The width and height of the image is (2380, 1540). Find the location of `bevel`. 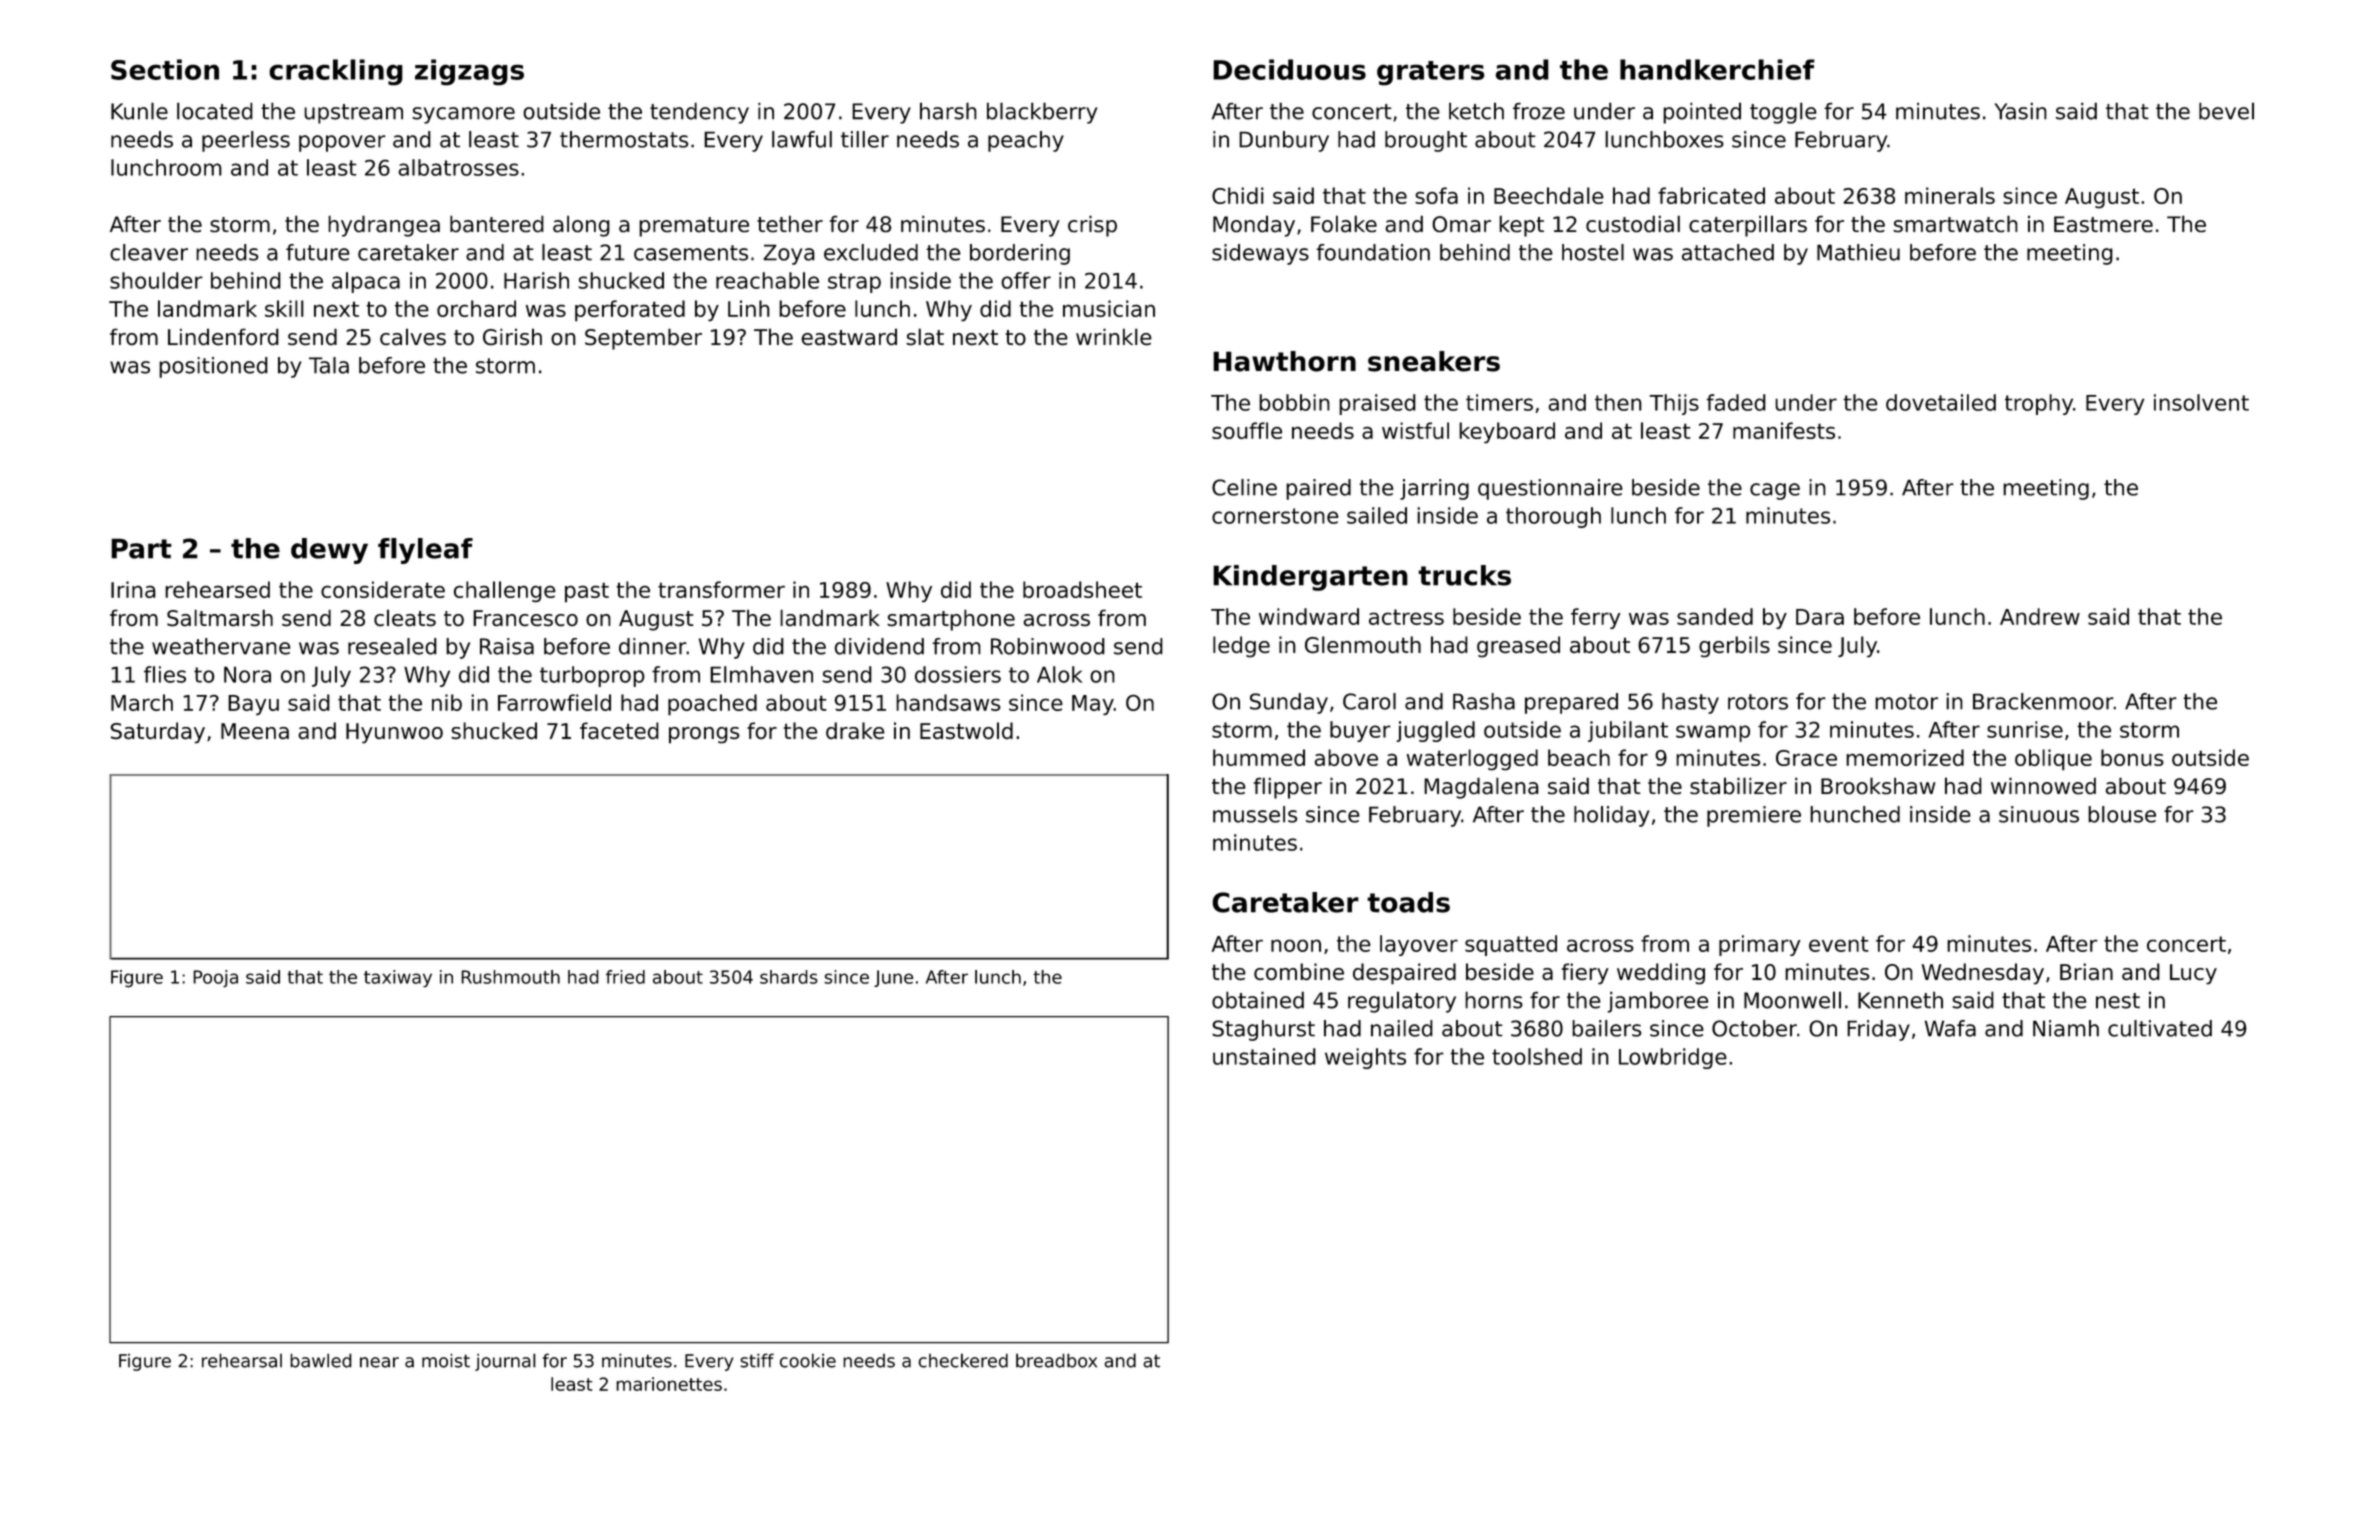

bevel is located at coordinates (2226, 111).
